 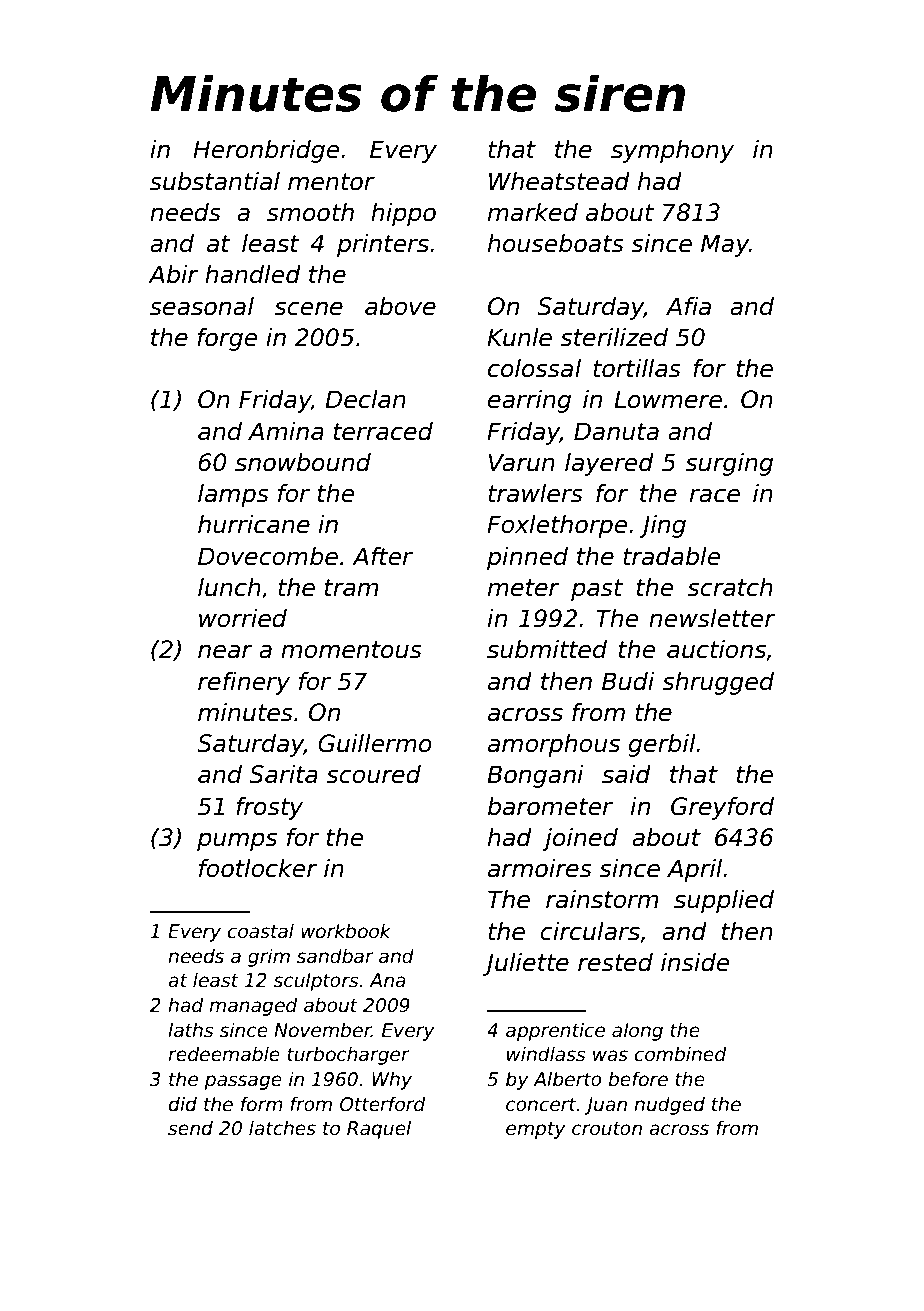 I want to click on combined, so click(x=680, y=1054).
